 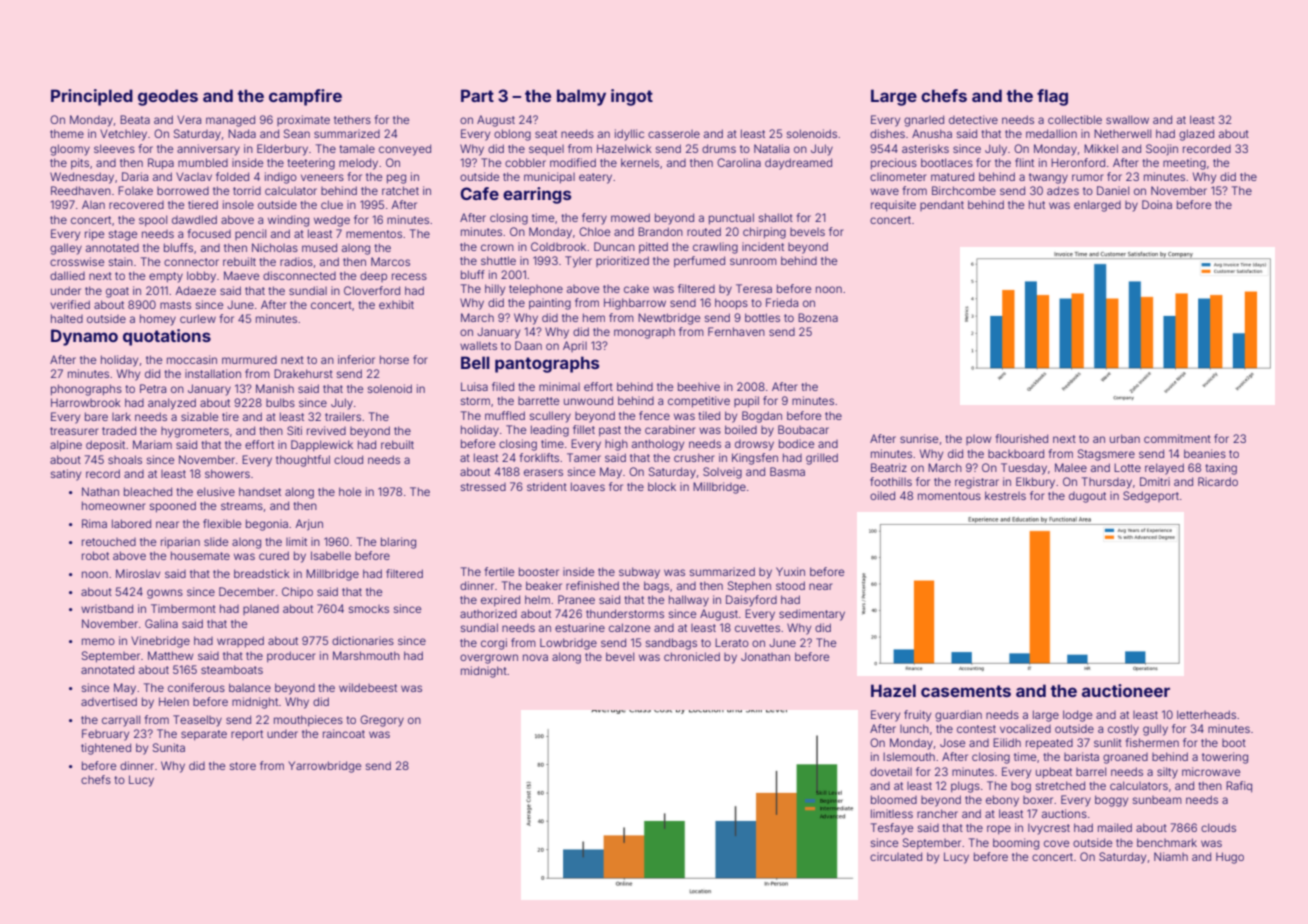 I want to click on circulated, so click(x=896, y=856).
